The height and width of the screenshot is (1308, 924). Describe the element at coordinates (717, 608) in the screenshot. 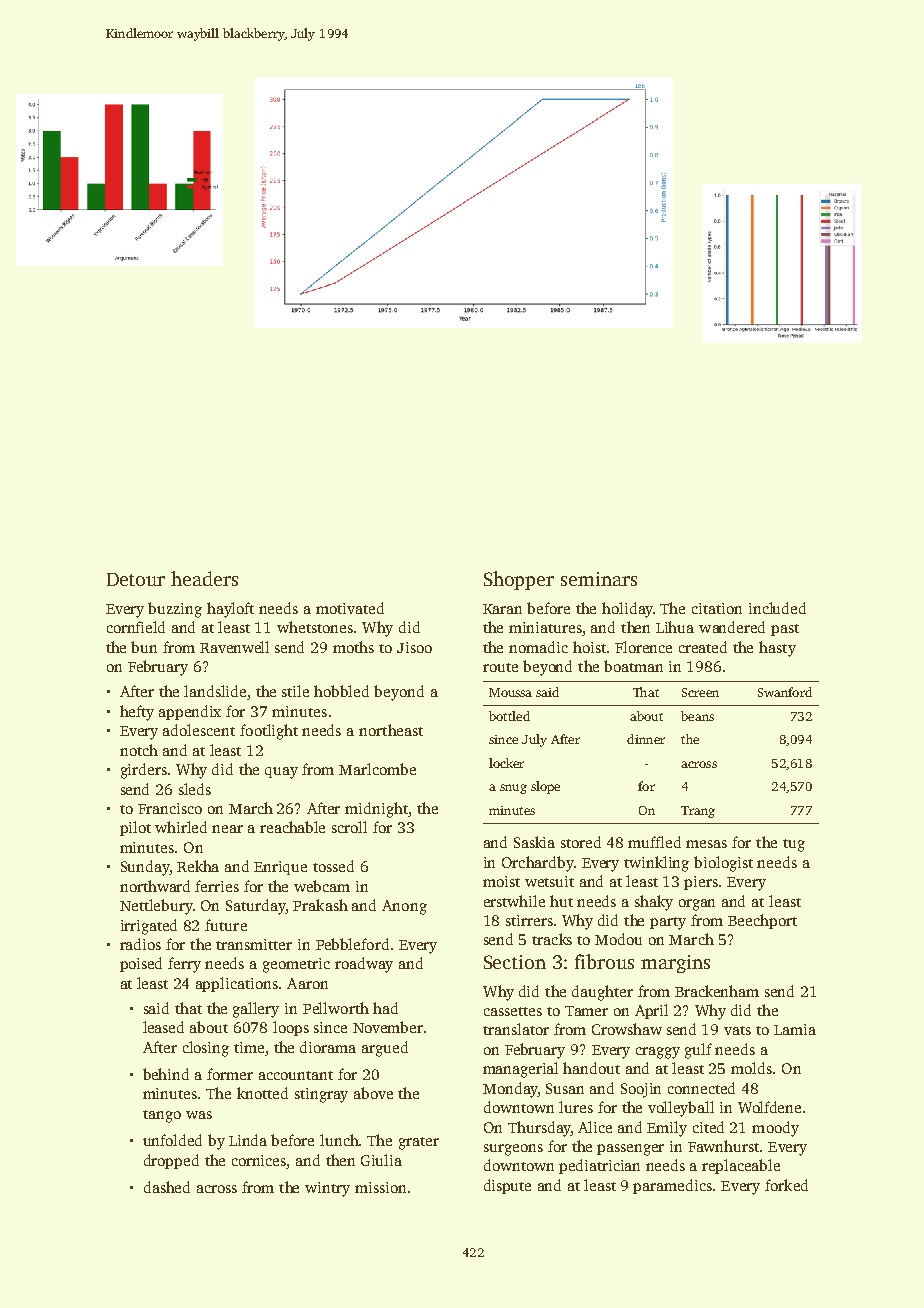

I see `citation` at that location.
